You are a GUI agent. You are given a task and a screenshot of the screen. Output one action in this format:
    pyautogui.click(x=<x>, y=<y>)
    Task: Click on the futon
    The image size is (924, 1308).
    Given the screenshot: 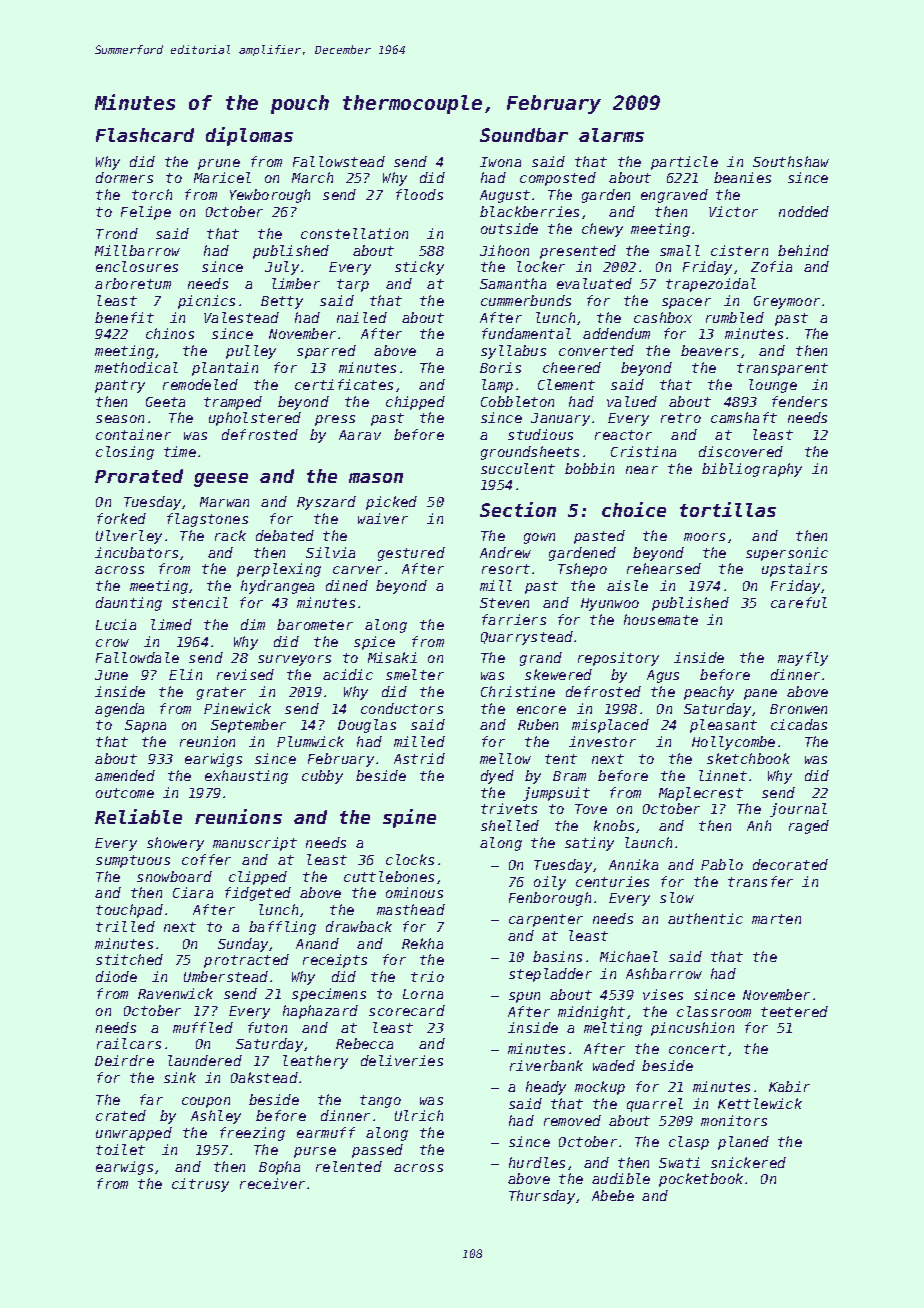 What is the action you would take?
    pyautogui.click(x=267, y=1027)
